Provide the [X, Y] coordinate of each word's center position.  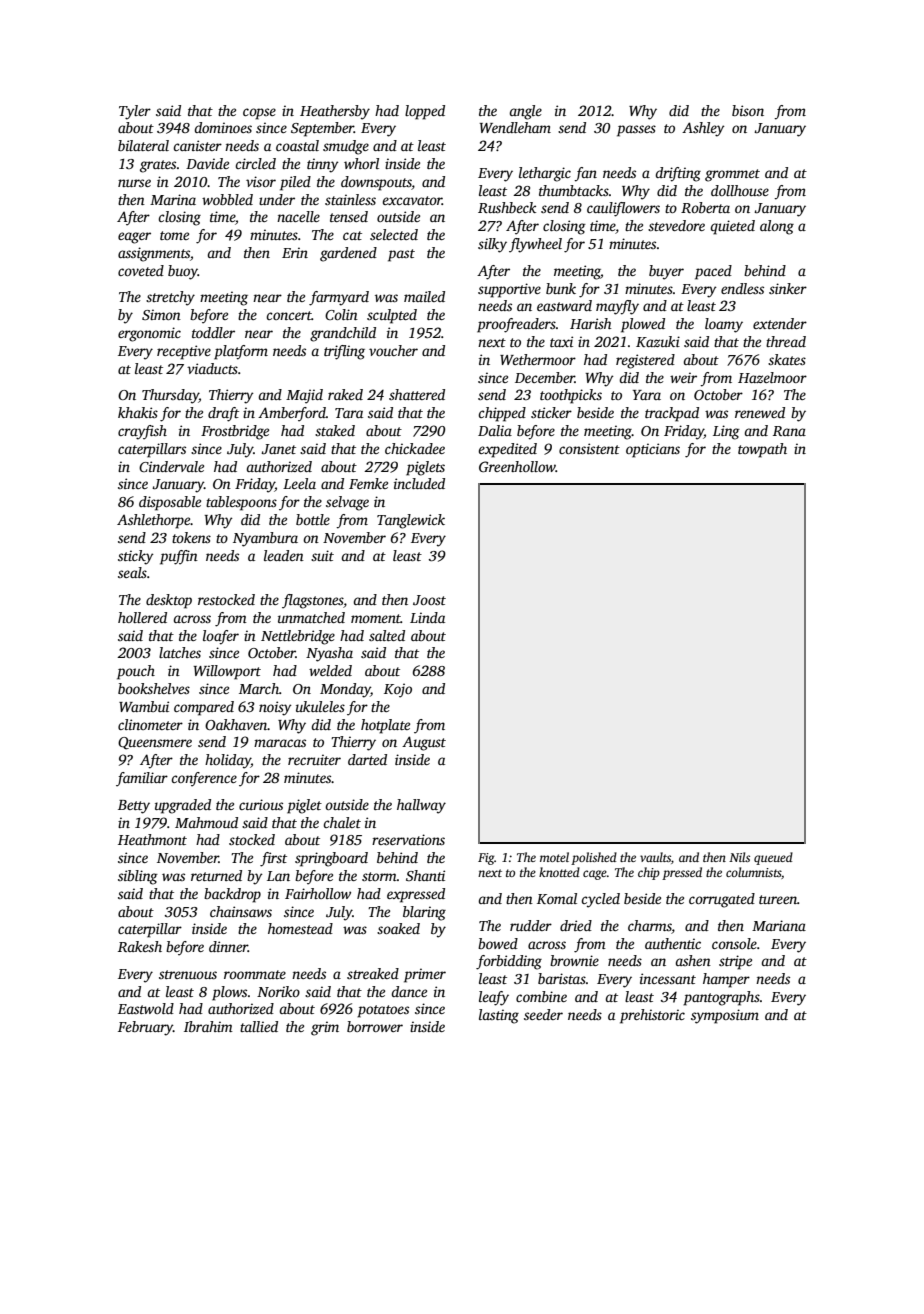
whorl [361, 163]
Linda [427, 617]
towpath [762, 450]
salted [387, 635]
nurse [134, 183]
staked [335, 430]
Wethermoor [538, 359]
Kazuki [658, 341]
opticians [653, 450]
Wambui [144, 706]
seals [132, 572]
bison [748, 110]
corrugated [722, 900]
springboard [331, 859]
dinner [228, 946]
